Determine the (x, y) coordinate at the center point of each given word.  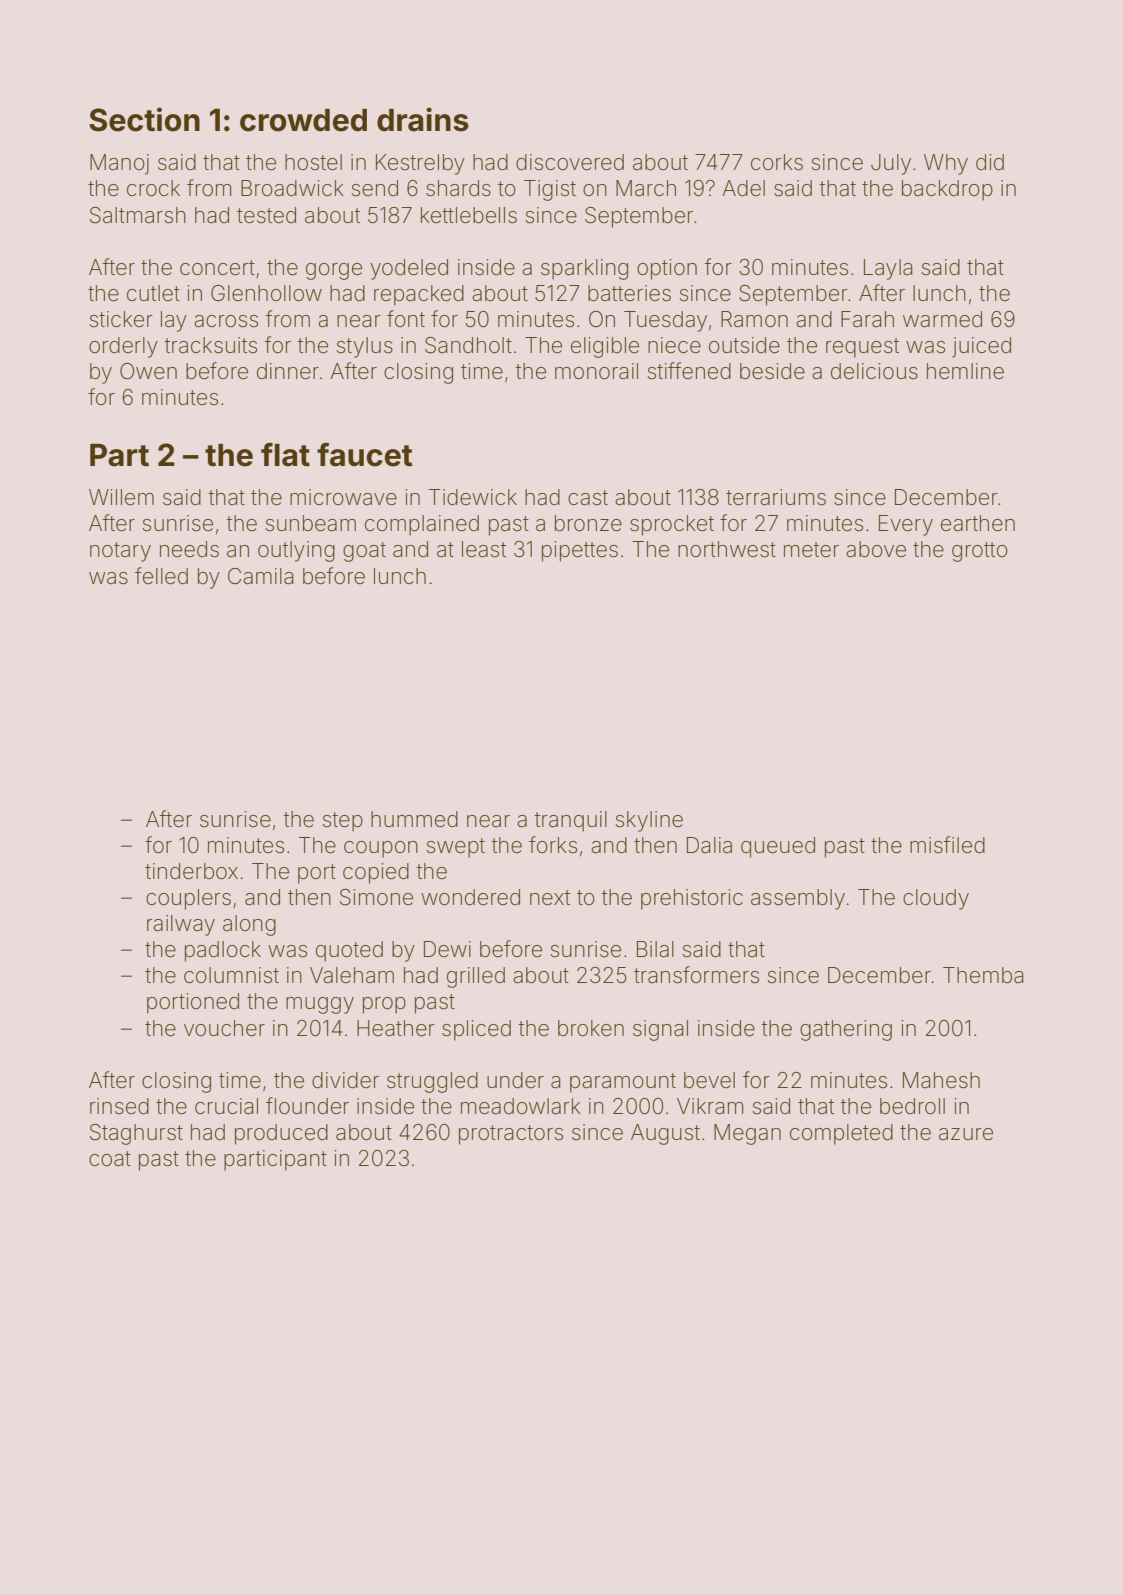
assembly (798, 899)
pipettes (580, 551)
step (343, 822)
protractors (511, 1135)
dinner (288, 371)
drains (423, 119)
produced (281, 1134)
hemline (965, 371)
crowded (303, 120)
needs (189, 549)
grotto (980, 552)
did (990, 162)
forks (553, 844)
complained (422, 525)
